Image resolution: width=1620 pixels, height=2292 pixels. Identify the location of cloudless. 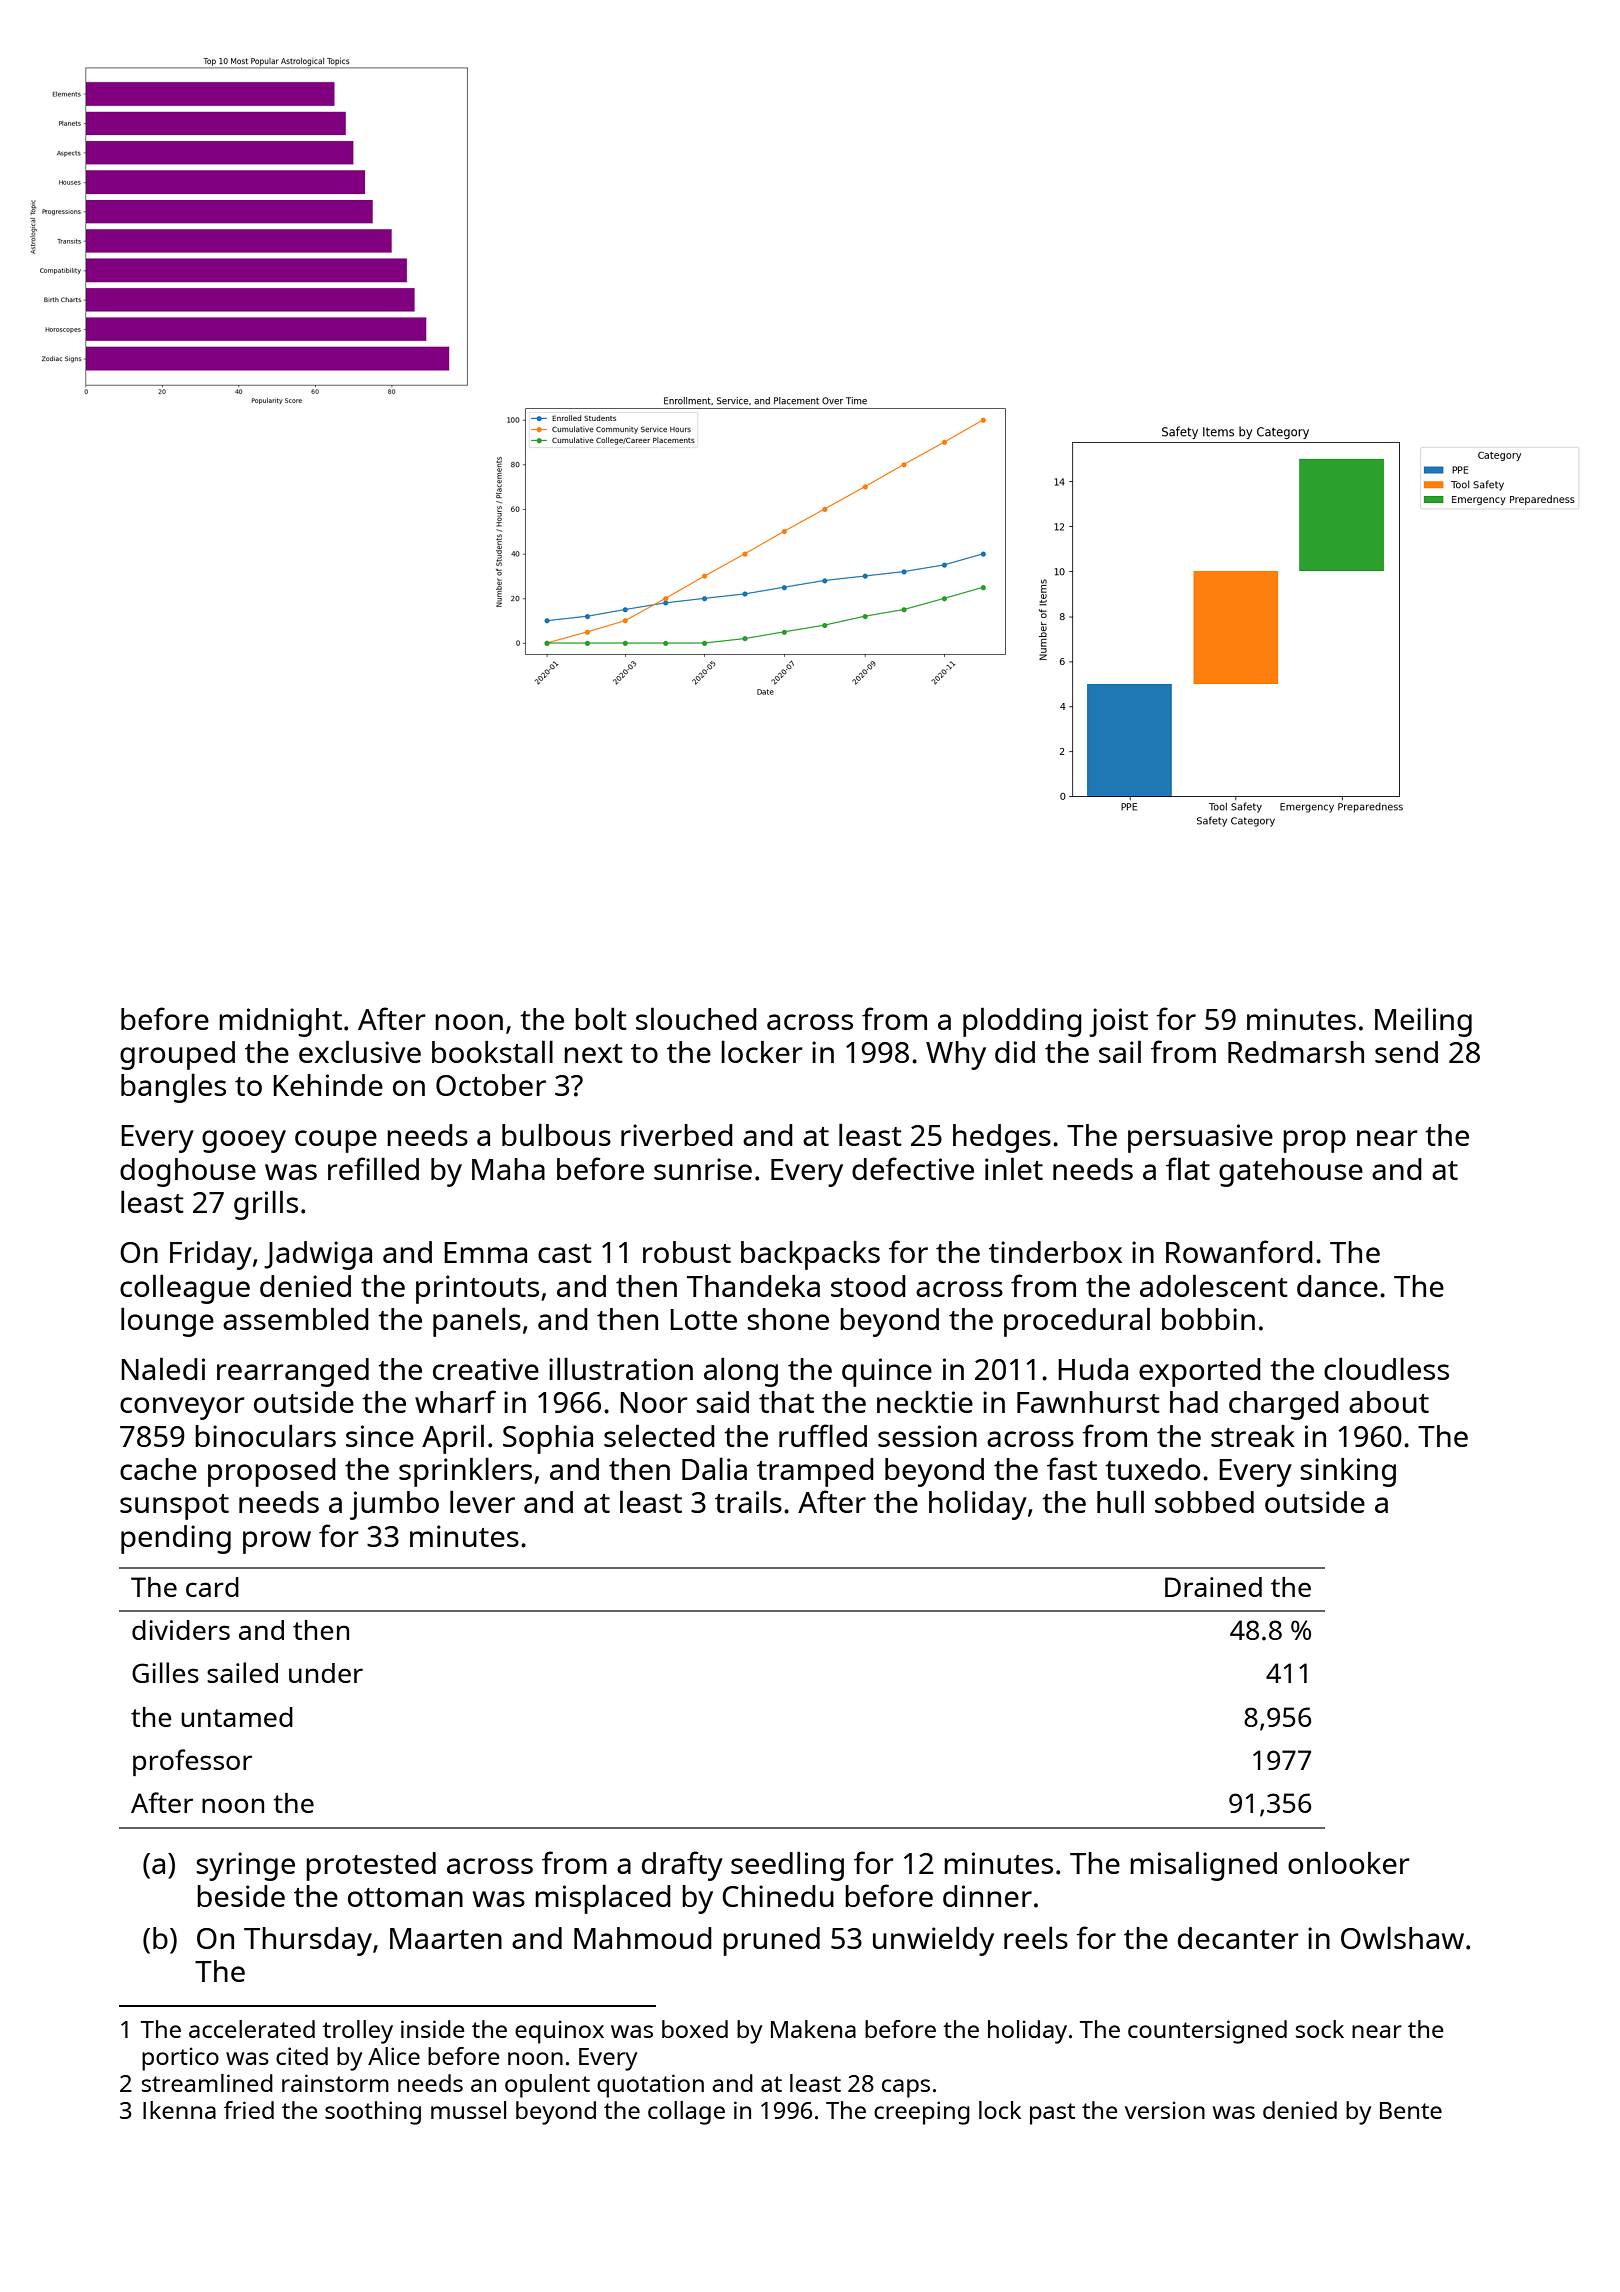
(1386, 1368).
